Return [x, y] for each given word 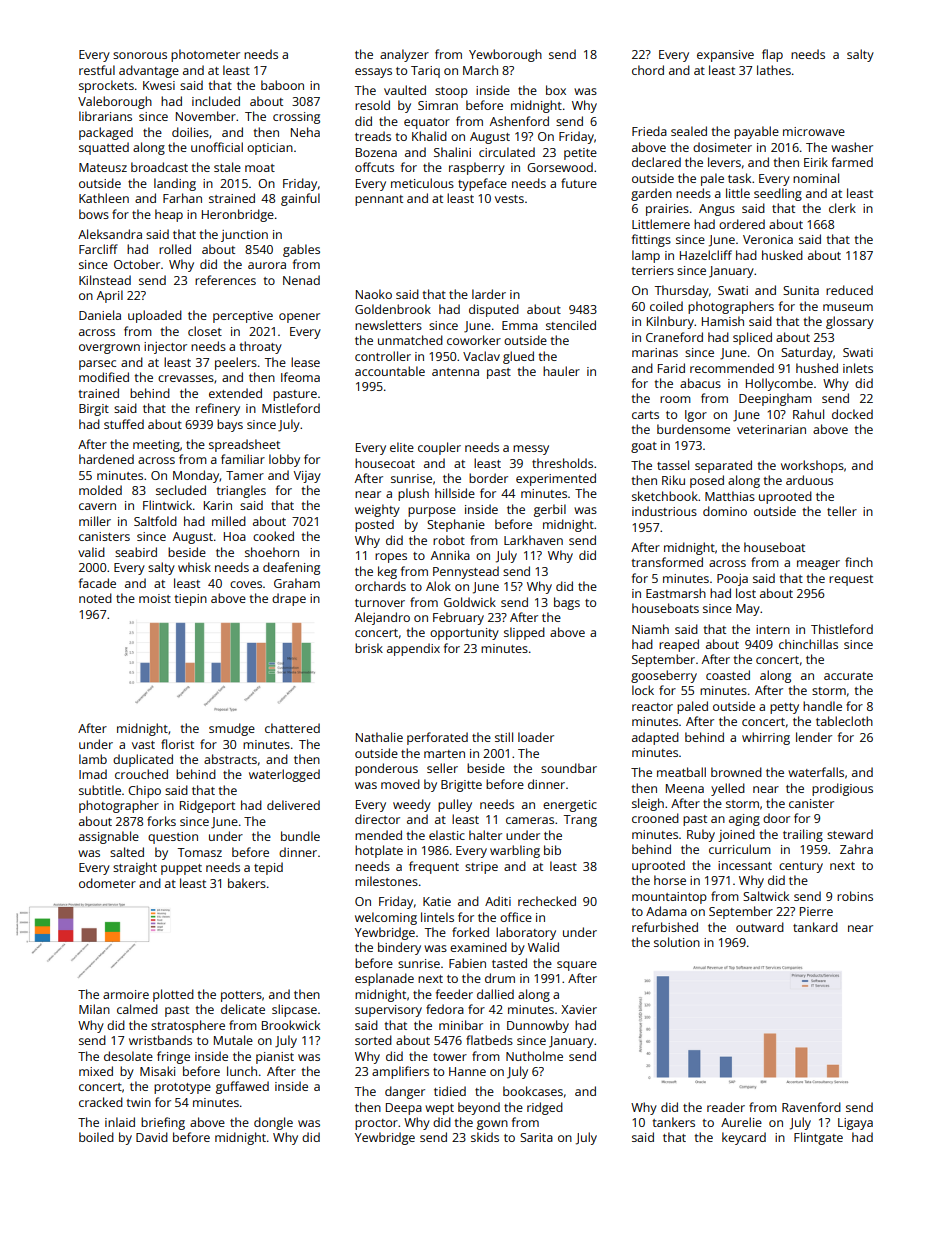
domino [725, 511]
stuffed [124, 424]
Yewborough [505, 55]
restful [97, 70]
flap [772, 55]
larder [489, 294]
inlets [858, 368]
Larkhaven [533, 540]
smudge [232, 729]
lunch [242, 1071]
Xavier [579, 1009]
